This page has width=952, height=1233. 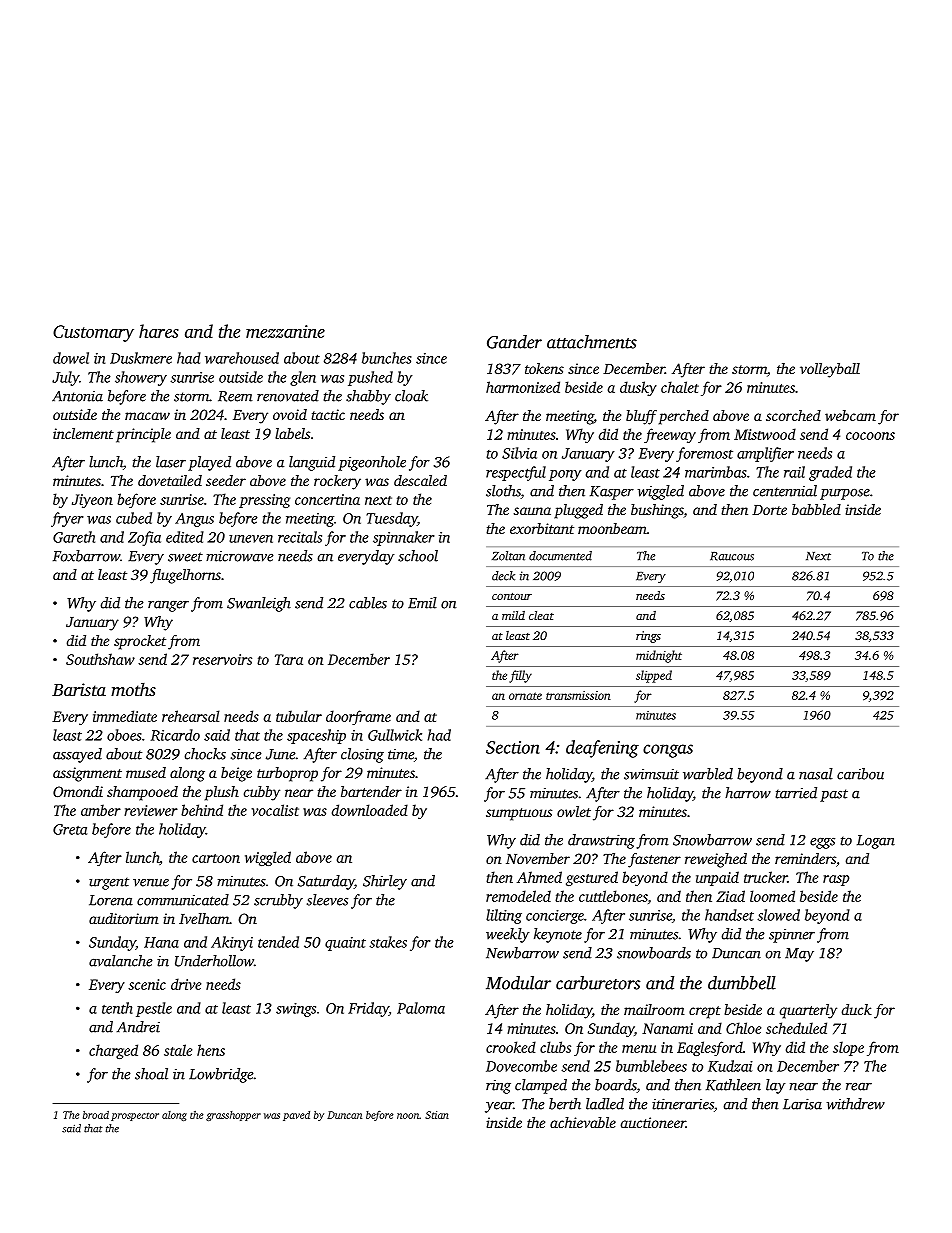 I want to click on hares, so click(x=159, y=331).
